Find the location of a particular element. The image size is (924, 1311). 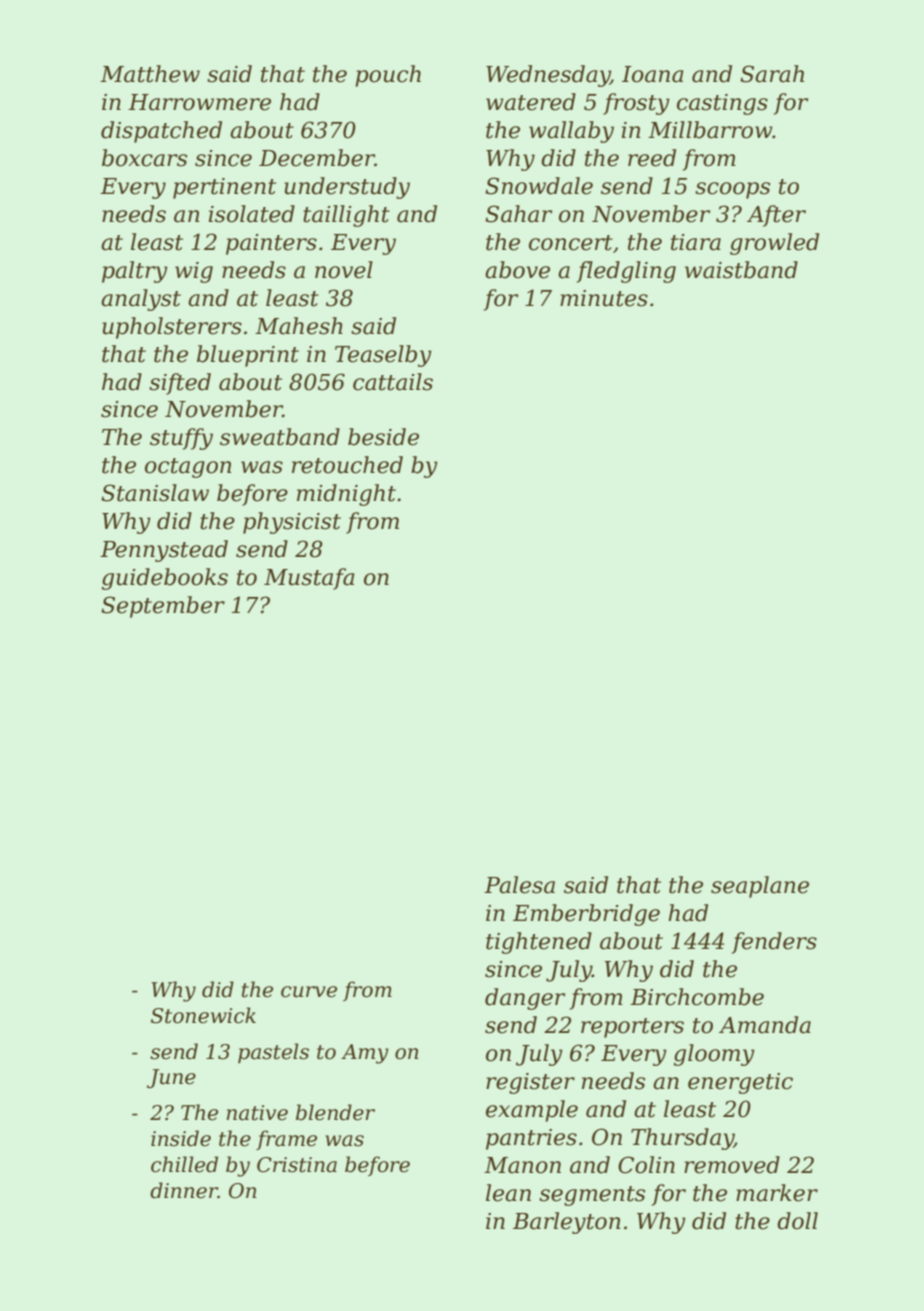

curve is located at coordinates (309, 992).
